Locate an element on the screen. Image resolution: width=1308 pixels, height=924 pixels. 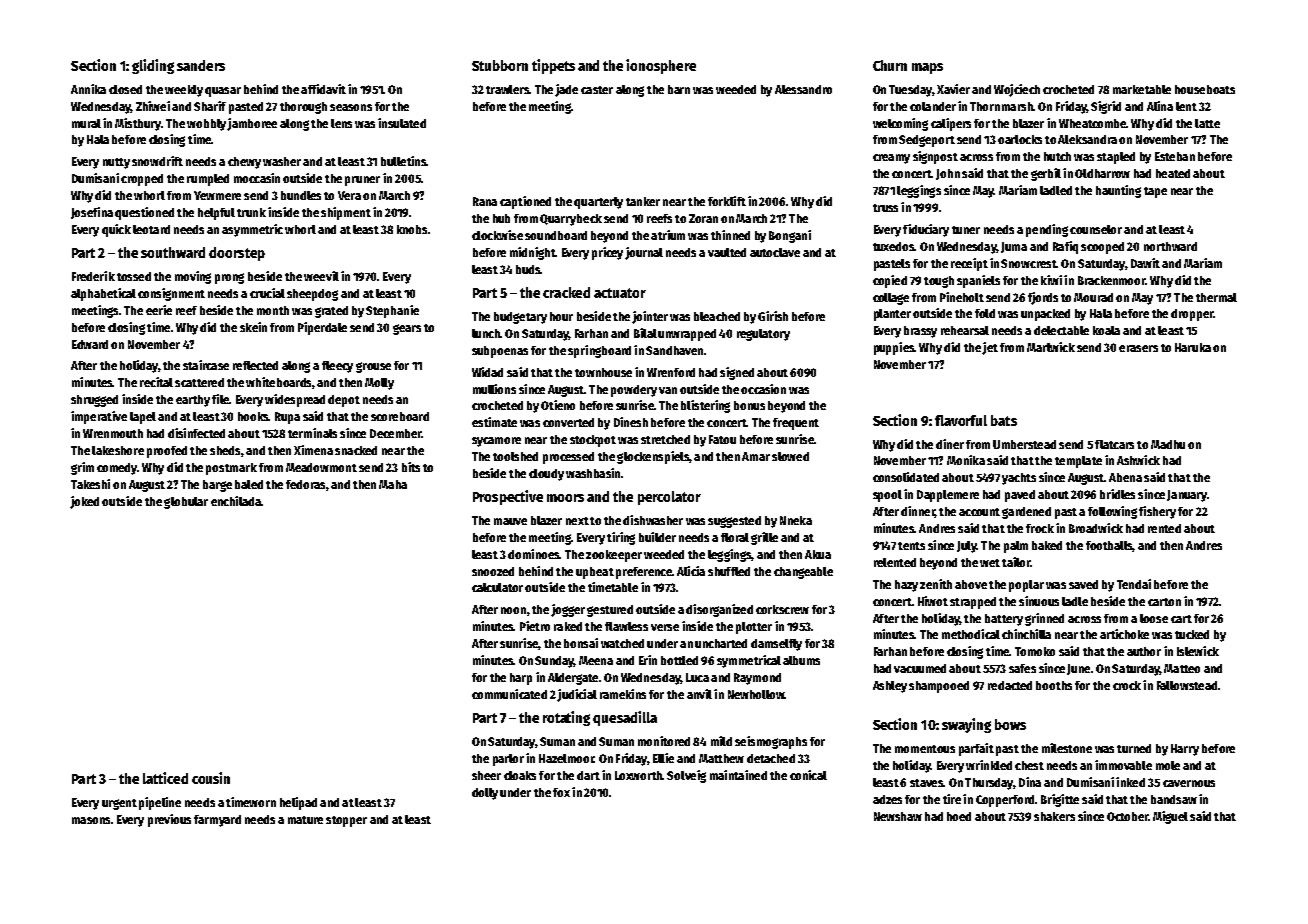
shampooed is located at coordinates (939, 687).
